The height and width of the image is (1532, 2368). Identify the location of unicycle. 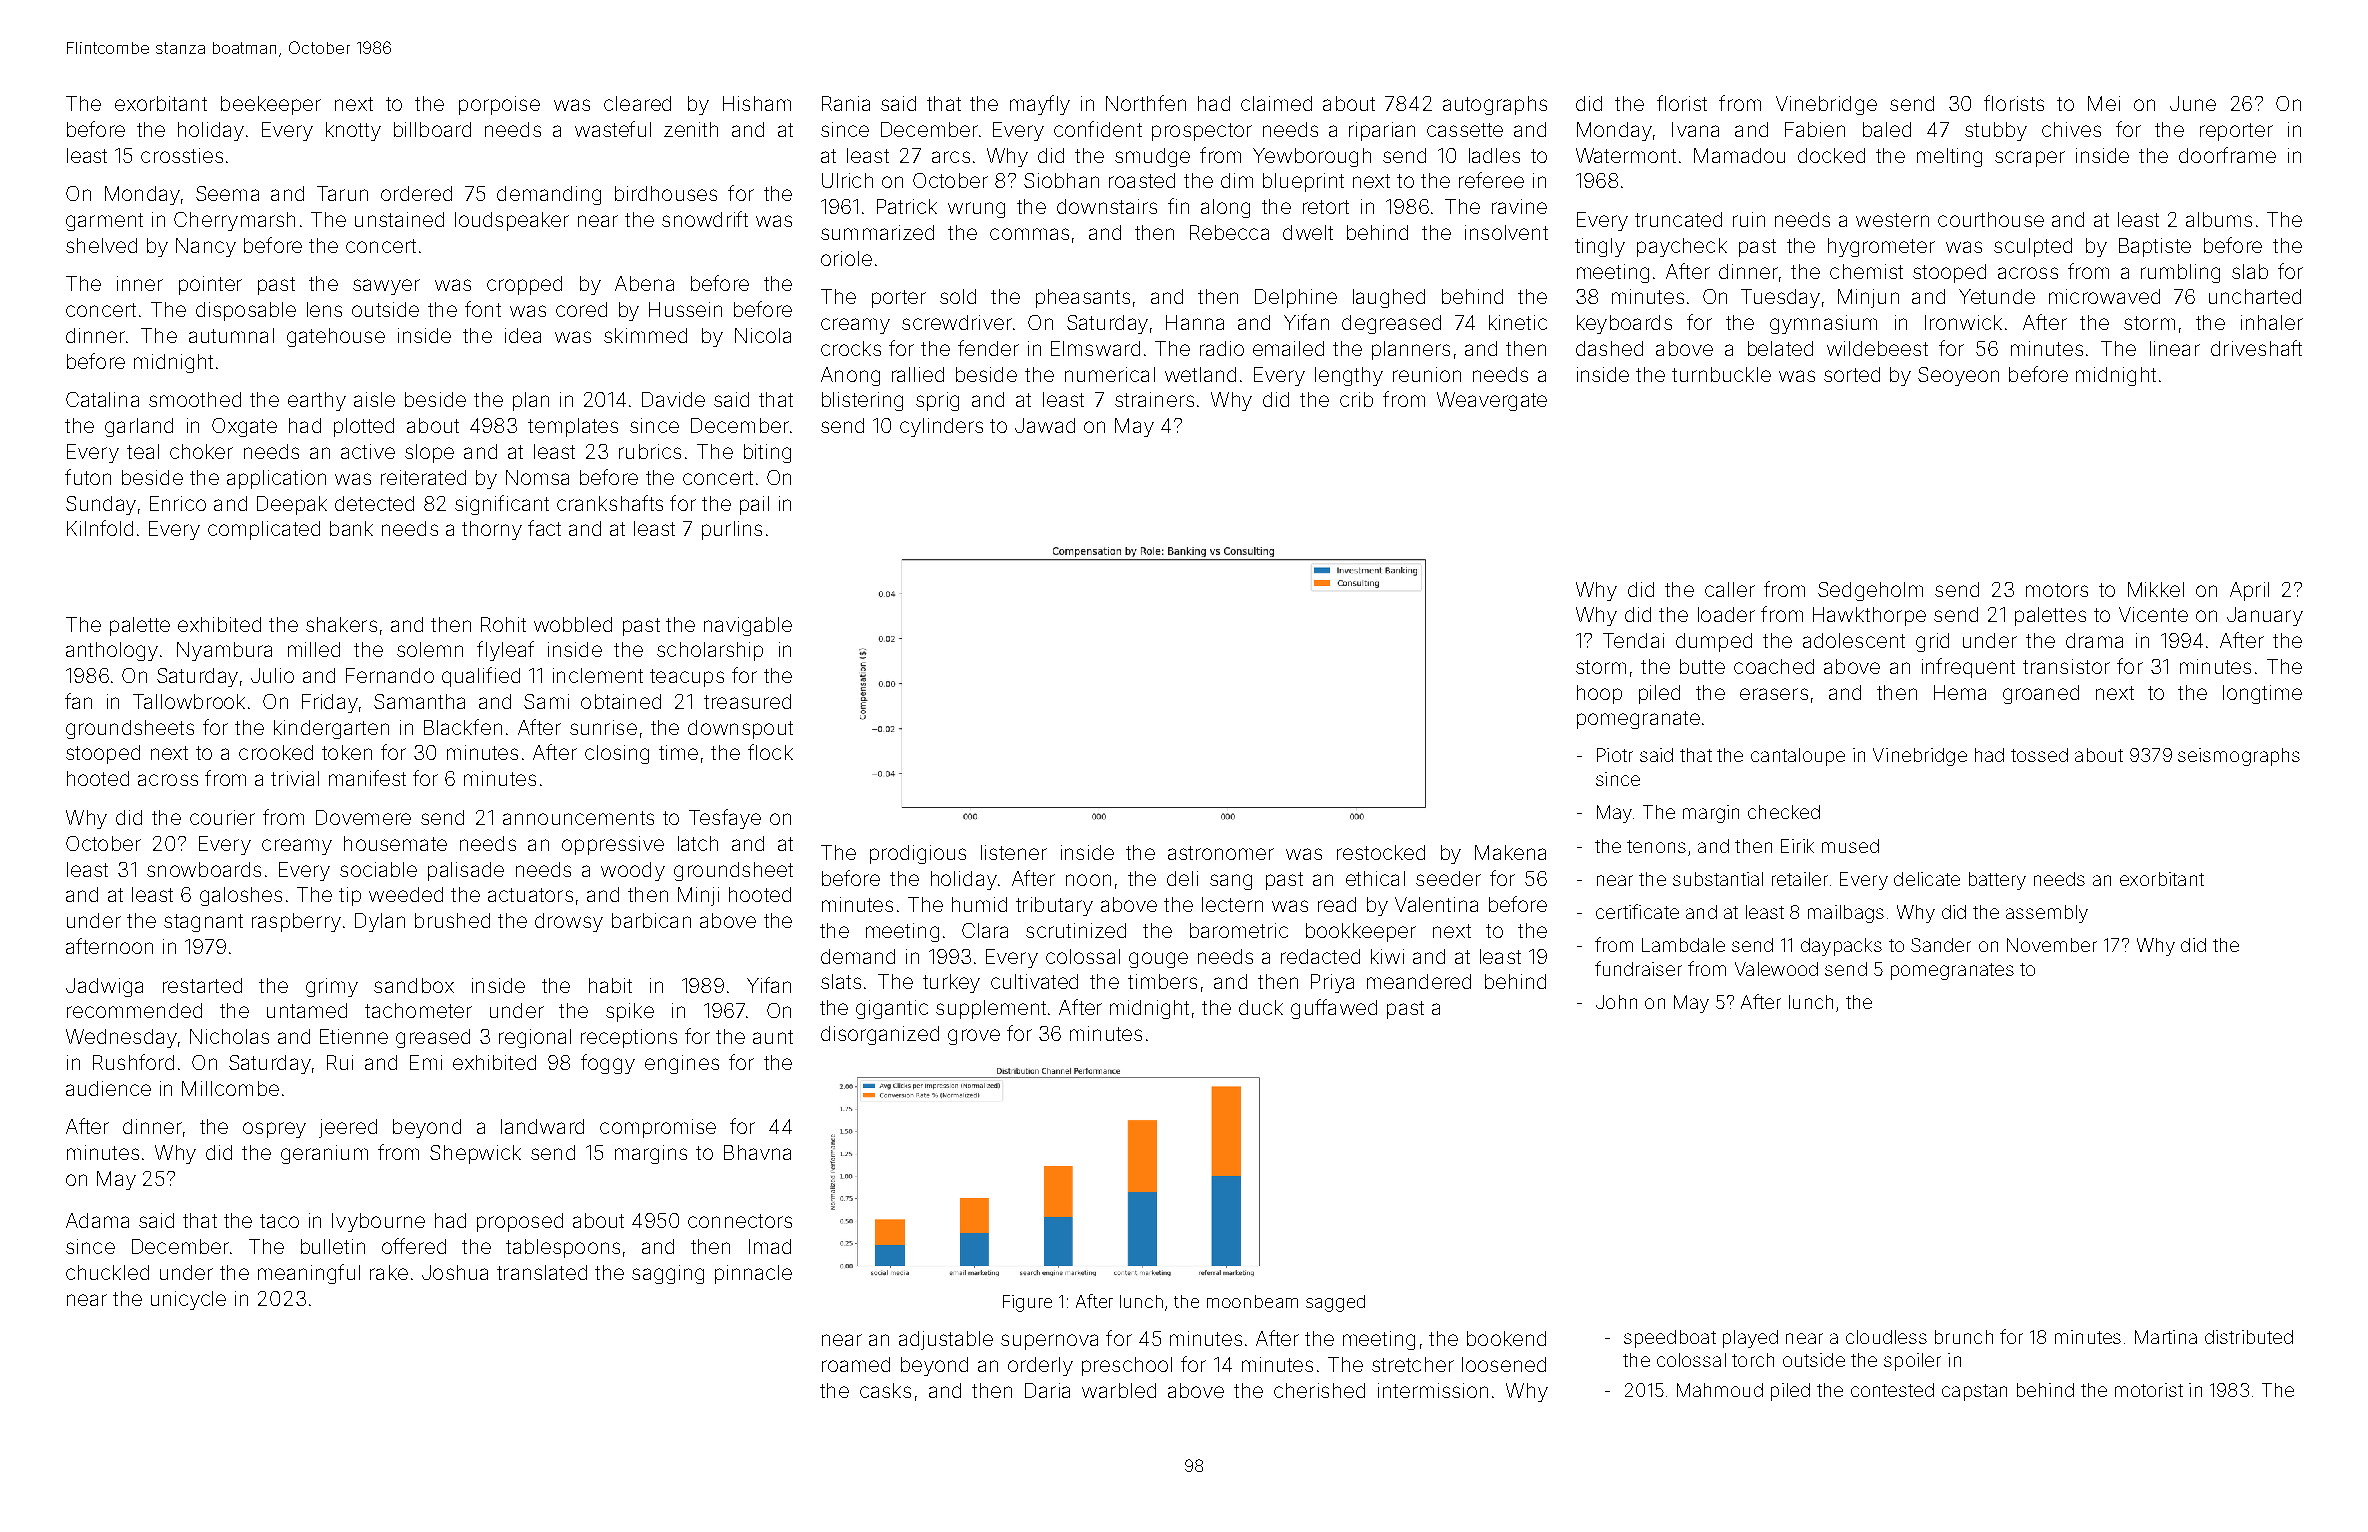
(188, 1300).
